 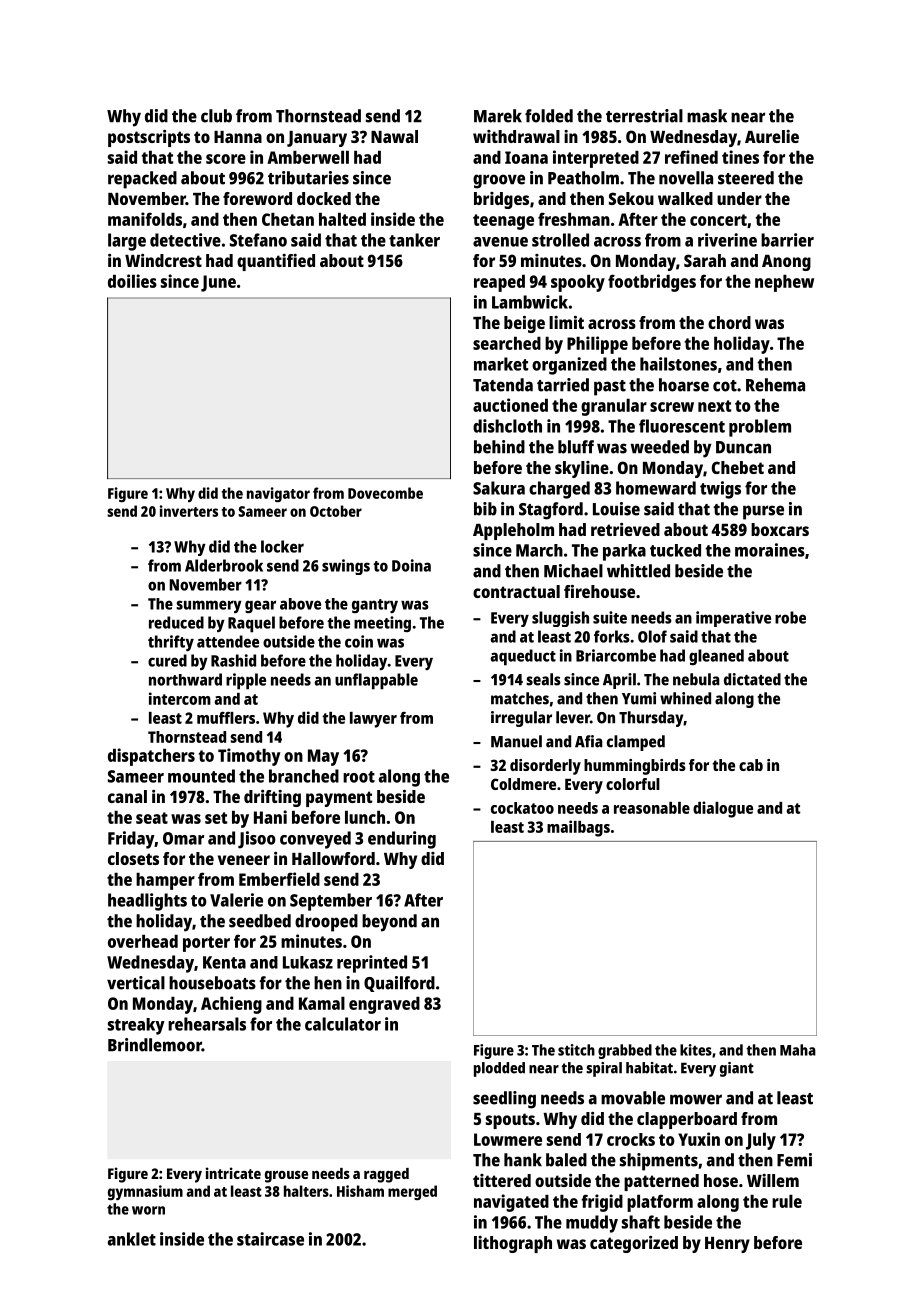 I want to click on cockatoo, so click(x=522, y=808).
